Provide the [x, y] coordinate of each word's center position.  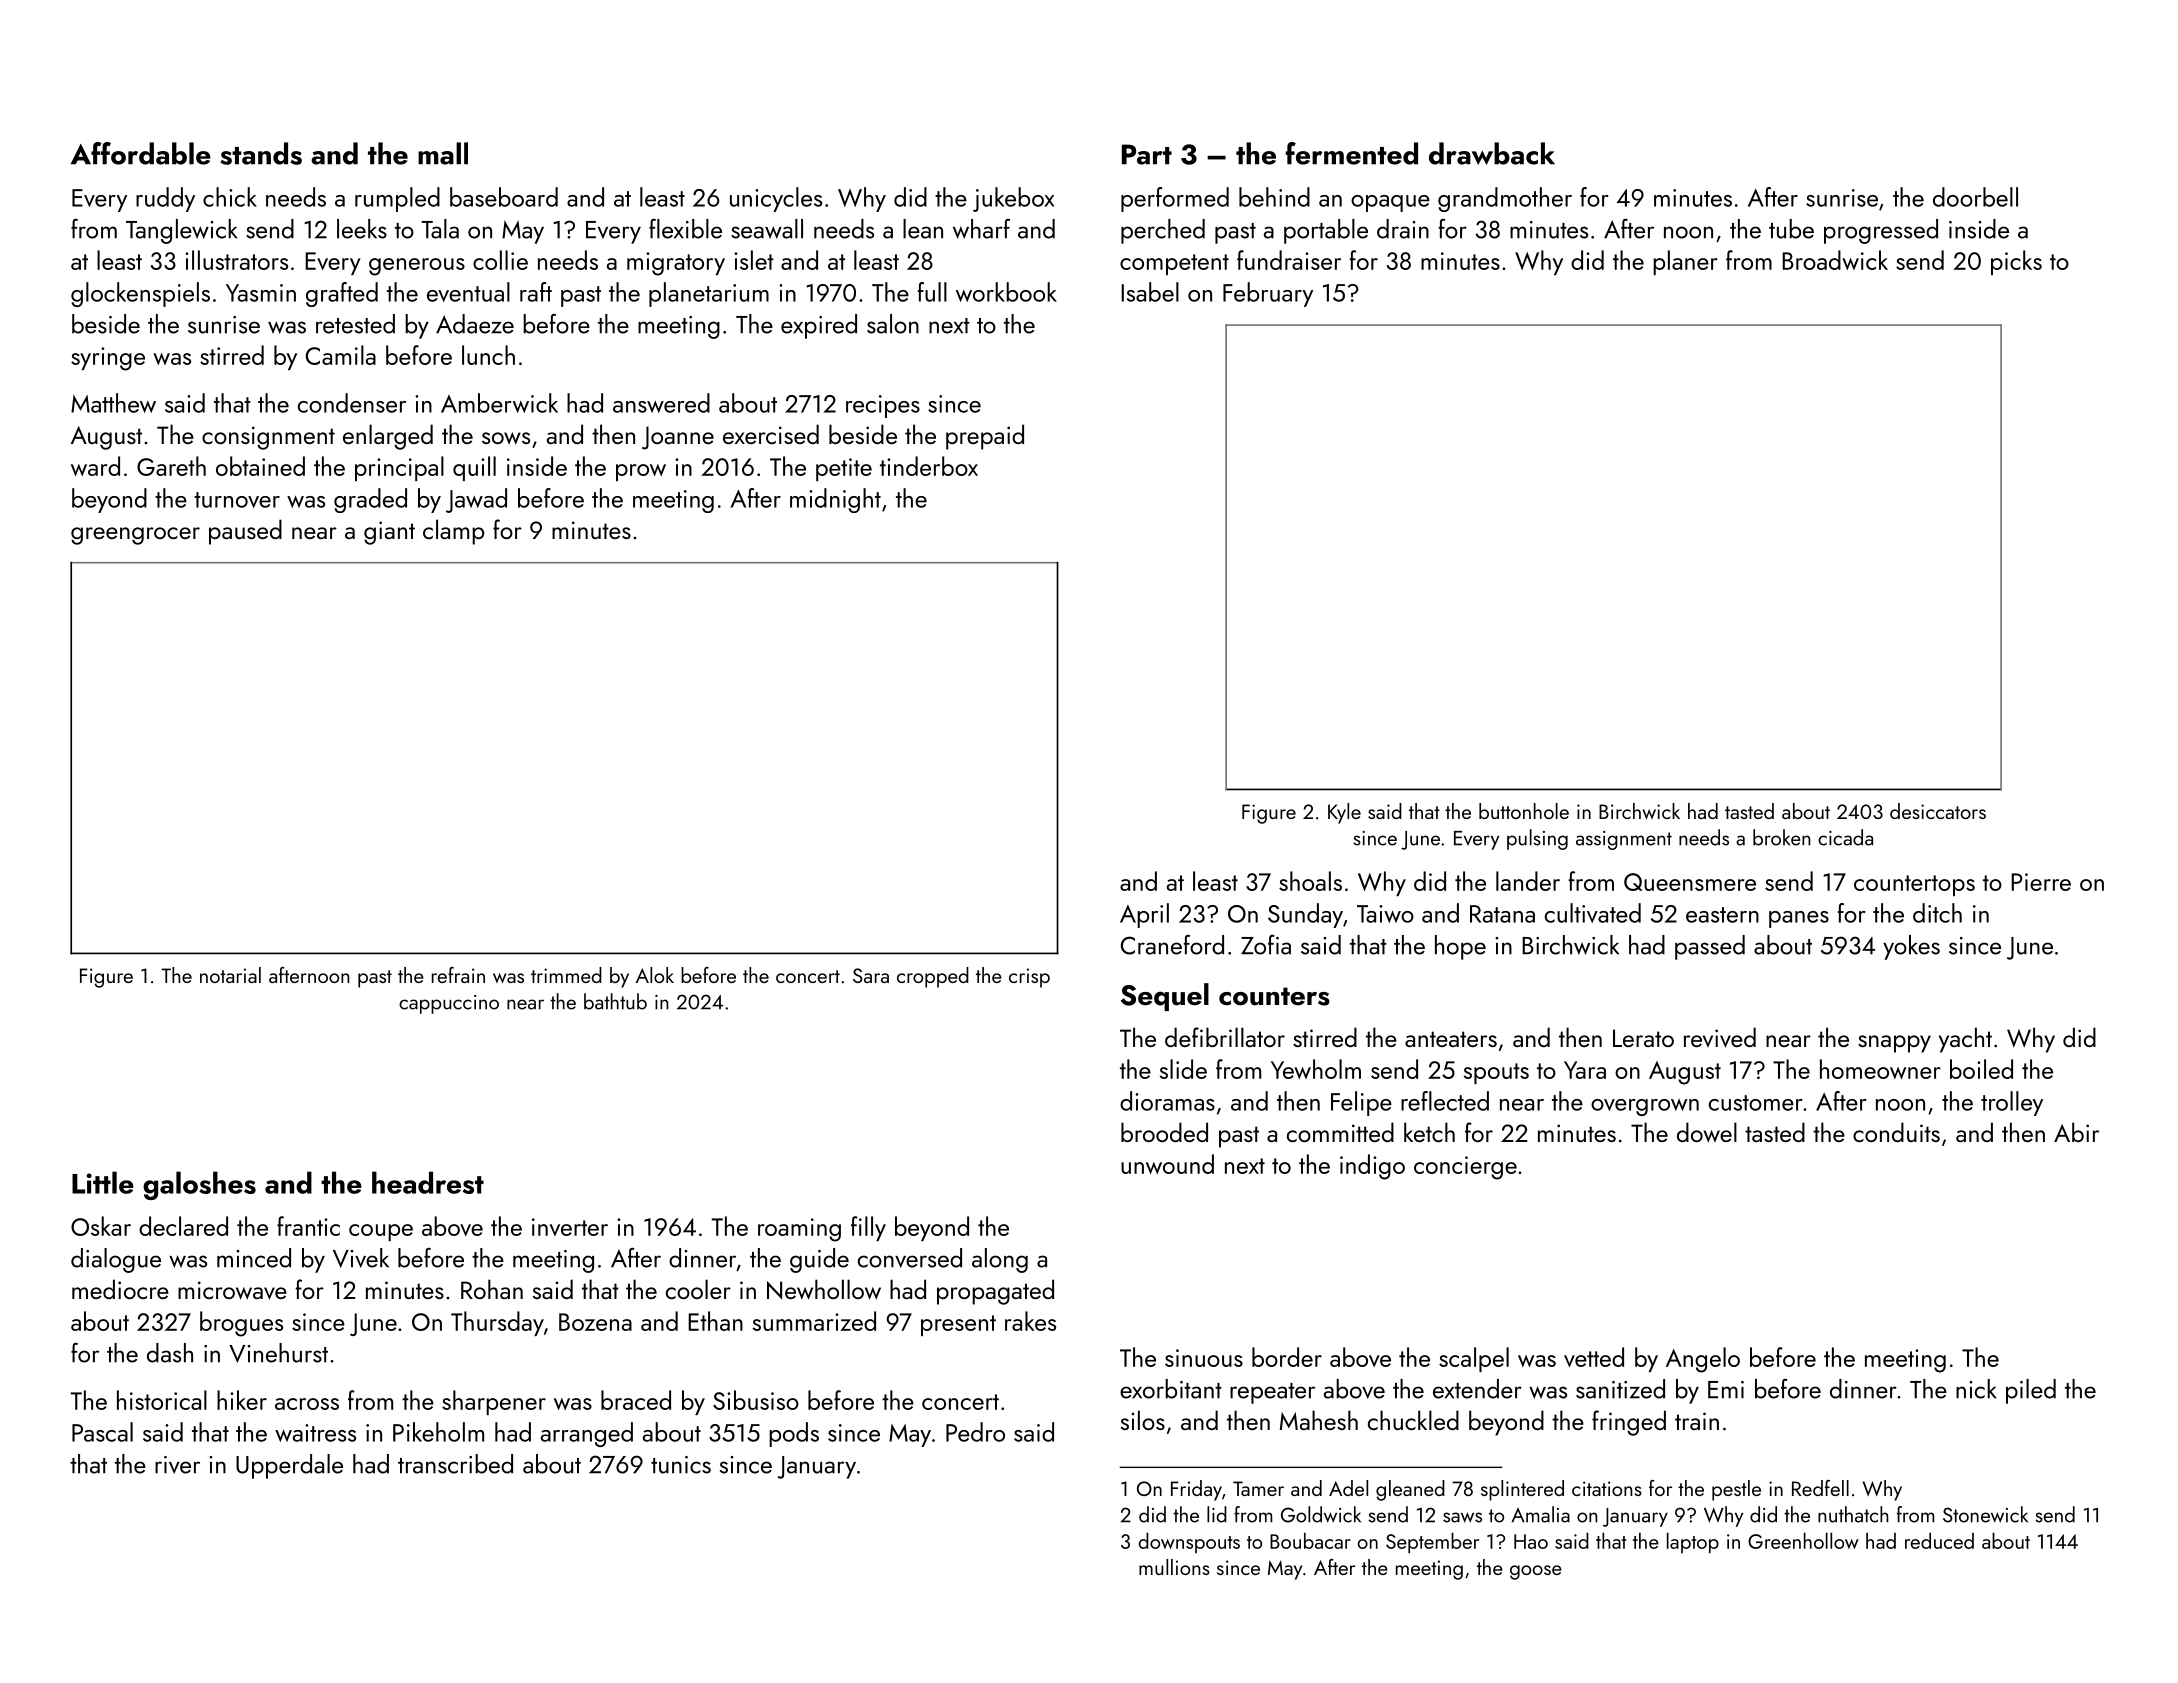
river [177, 1465]
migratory [676, 264]
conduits [1896, 1132]
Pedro [975, 1432]
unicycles [776, 199]
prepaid [985, 437]
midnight [835, 500]
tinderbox [929, 466]
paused [245, 532]
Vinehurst [278, 1353]
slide [1183, 1069]
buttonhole [1524, 811]
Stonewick [1985, 1514]
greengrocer [135, 536]
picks [2016, 262]
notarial [230, 975]
